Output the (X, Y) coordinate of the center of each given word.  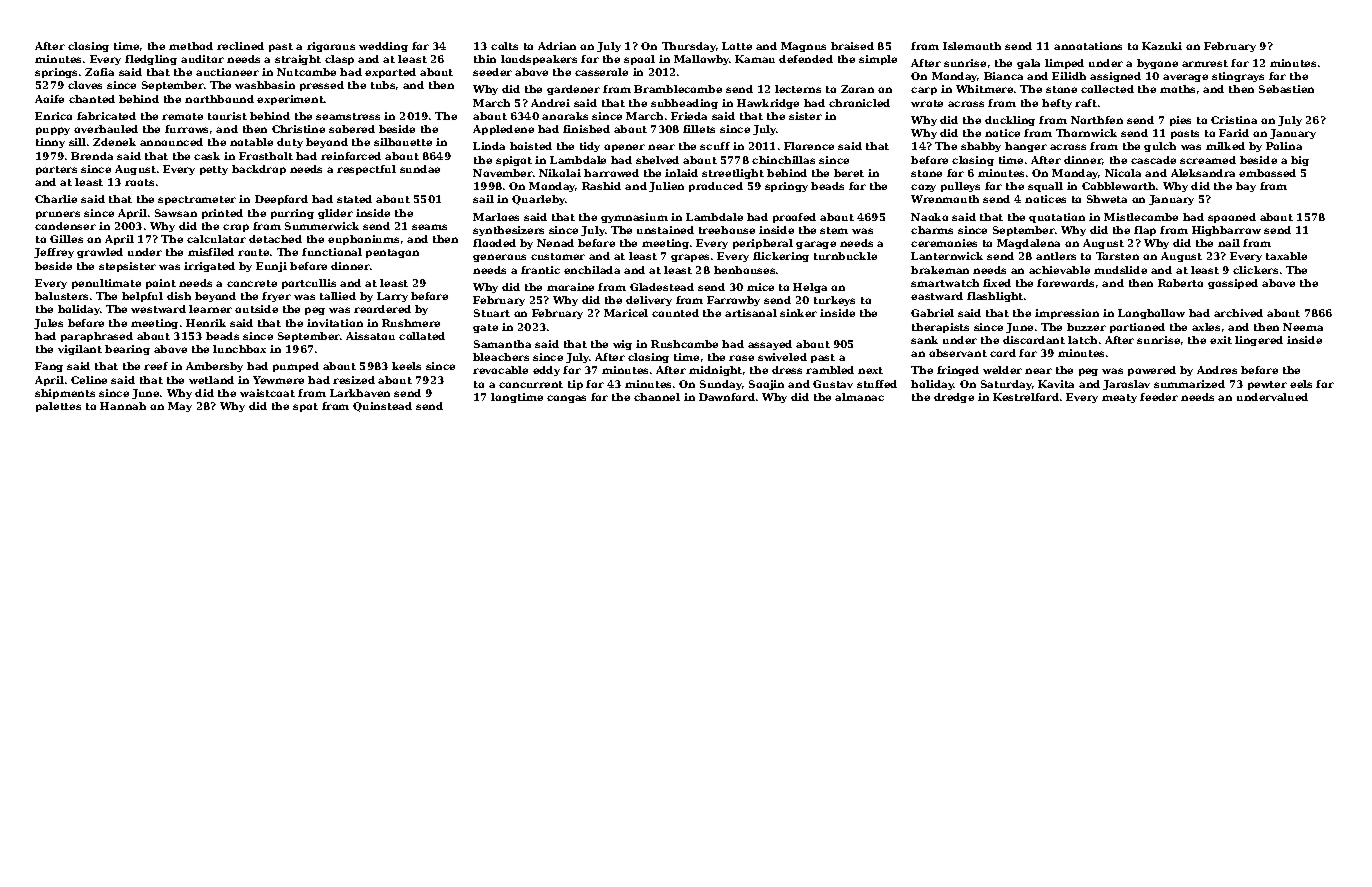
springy (786, 187)
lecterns (798, 89)
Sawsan (176, 213)
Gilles (66, 239)
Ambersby (214, 367)
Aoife (49, 99)
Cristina (1234, 120)
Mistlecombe (1141, 217)
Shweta (1107, 199)
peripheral (763, 244)
